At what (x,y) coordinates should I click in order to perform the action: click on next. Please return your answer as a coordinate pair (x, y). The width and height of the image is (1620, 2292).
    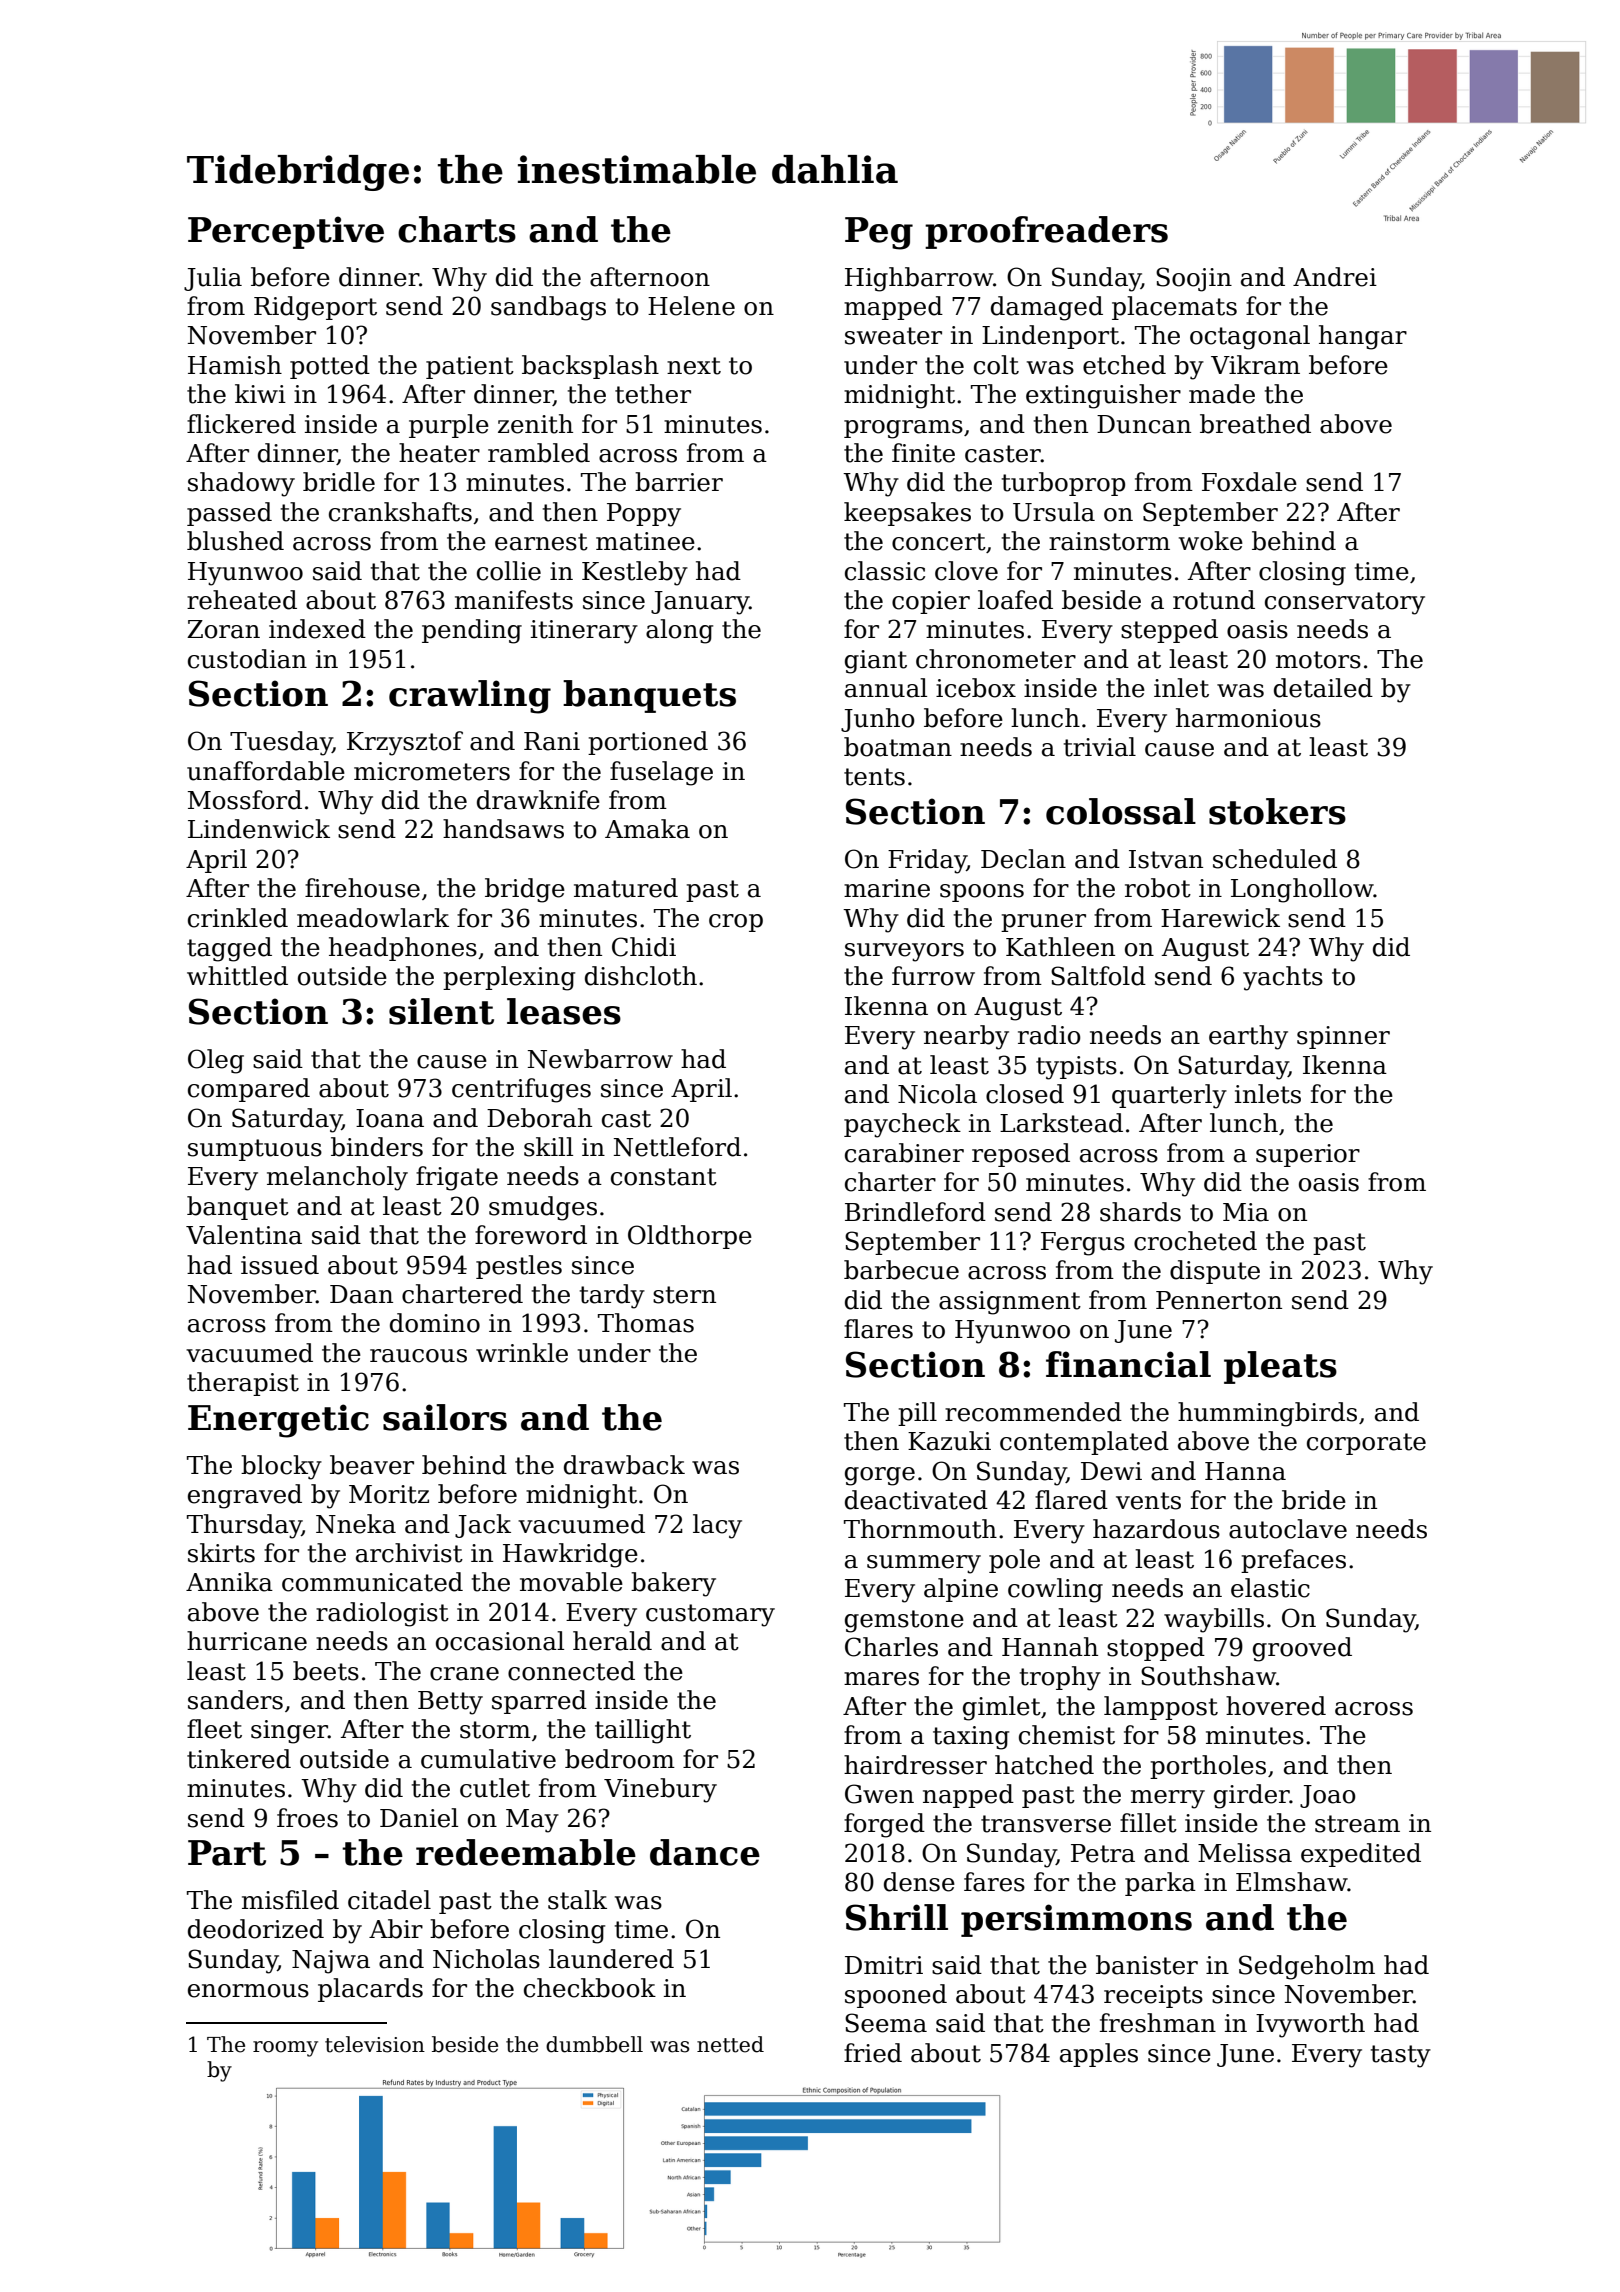
    Looking at the image, I should click on (694, 366).
